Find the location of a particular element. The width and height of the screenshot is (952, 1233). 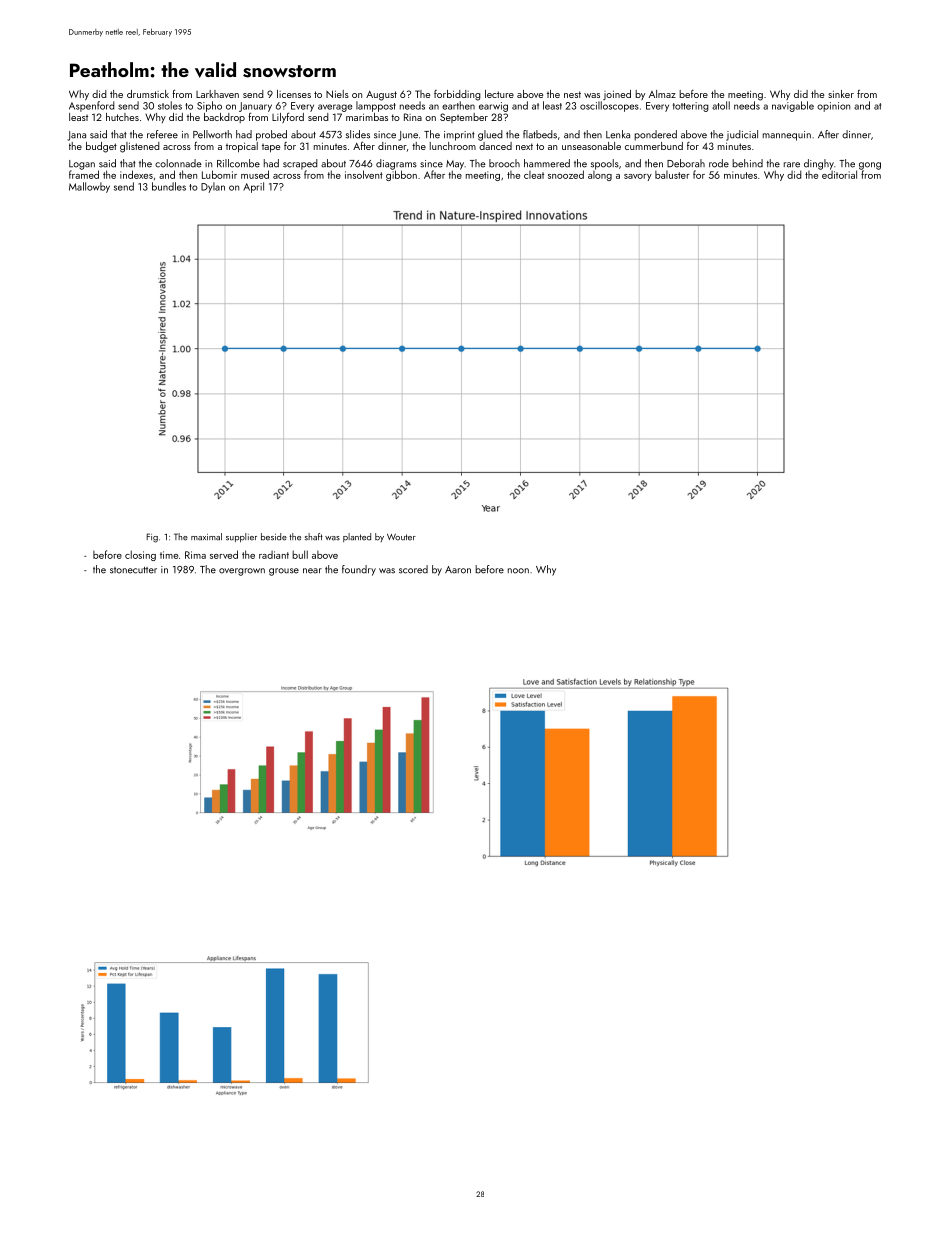

Larkhaven is located at coordinates (217, 94).
